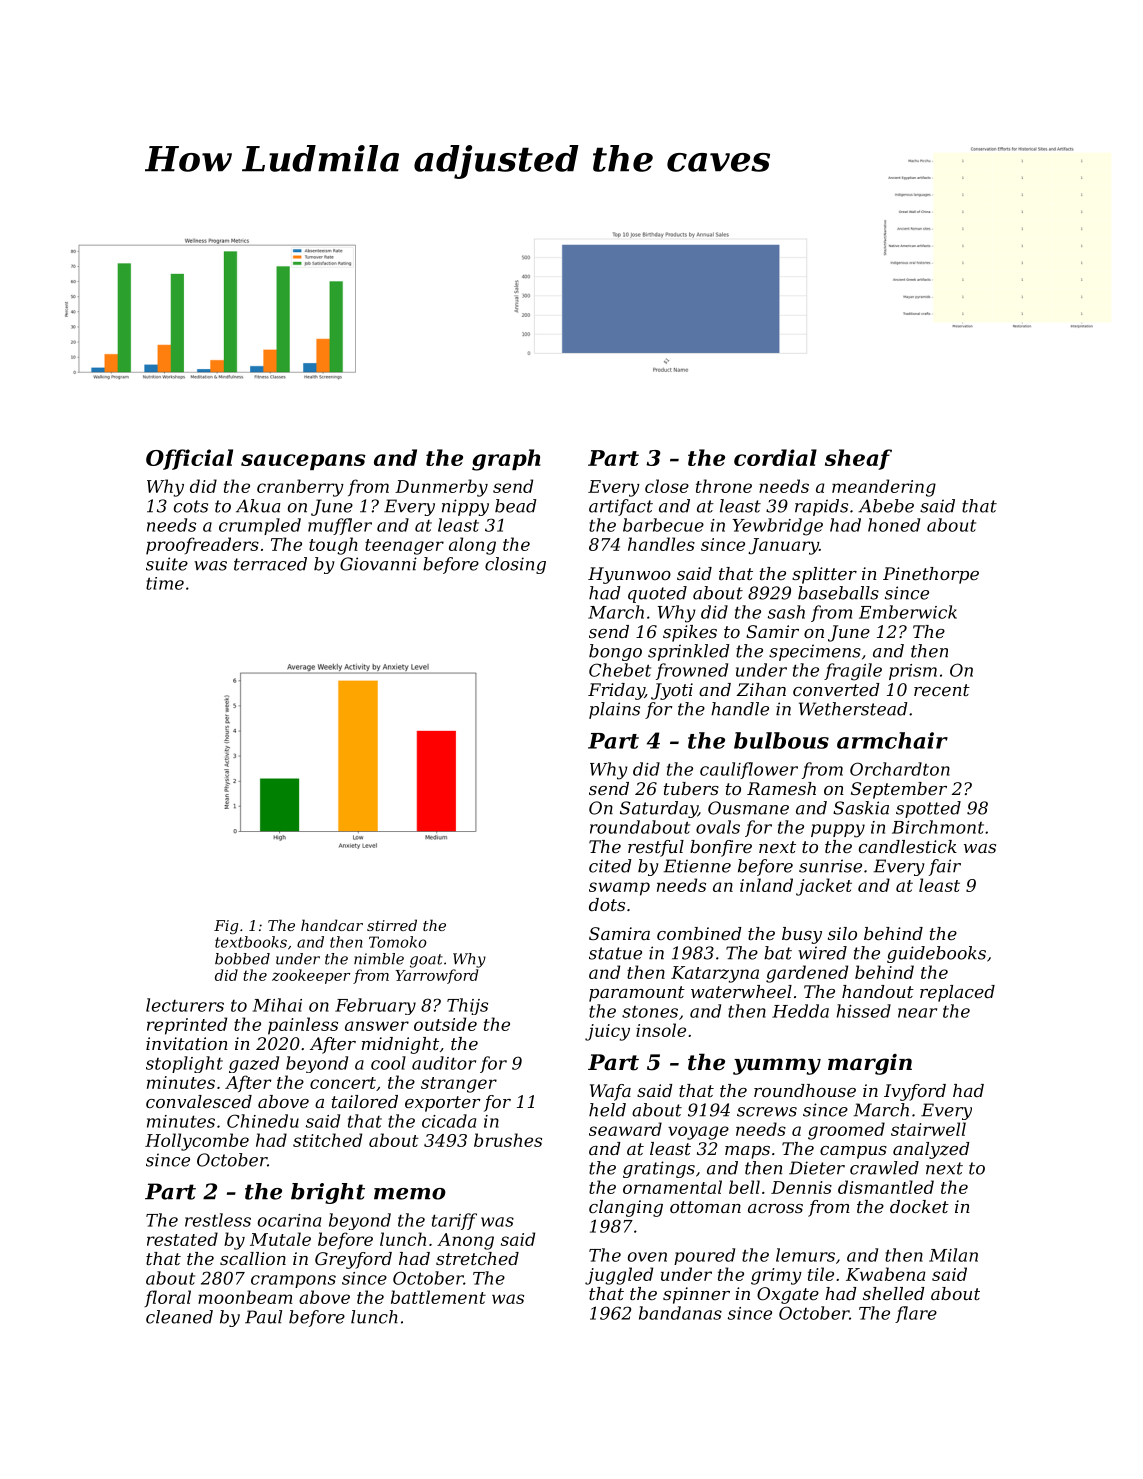 The image size is (1143, 1479). Describe the element at coordinates (165, 583) in the document. I see `time` at that location.
